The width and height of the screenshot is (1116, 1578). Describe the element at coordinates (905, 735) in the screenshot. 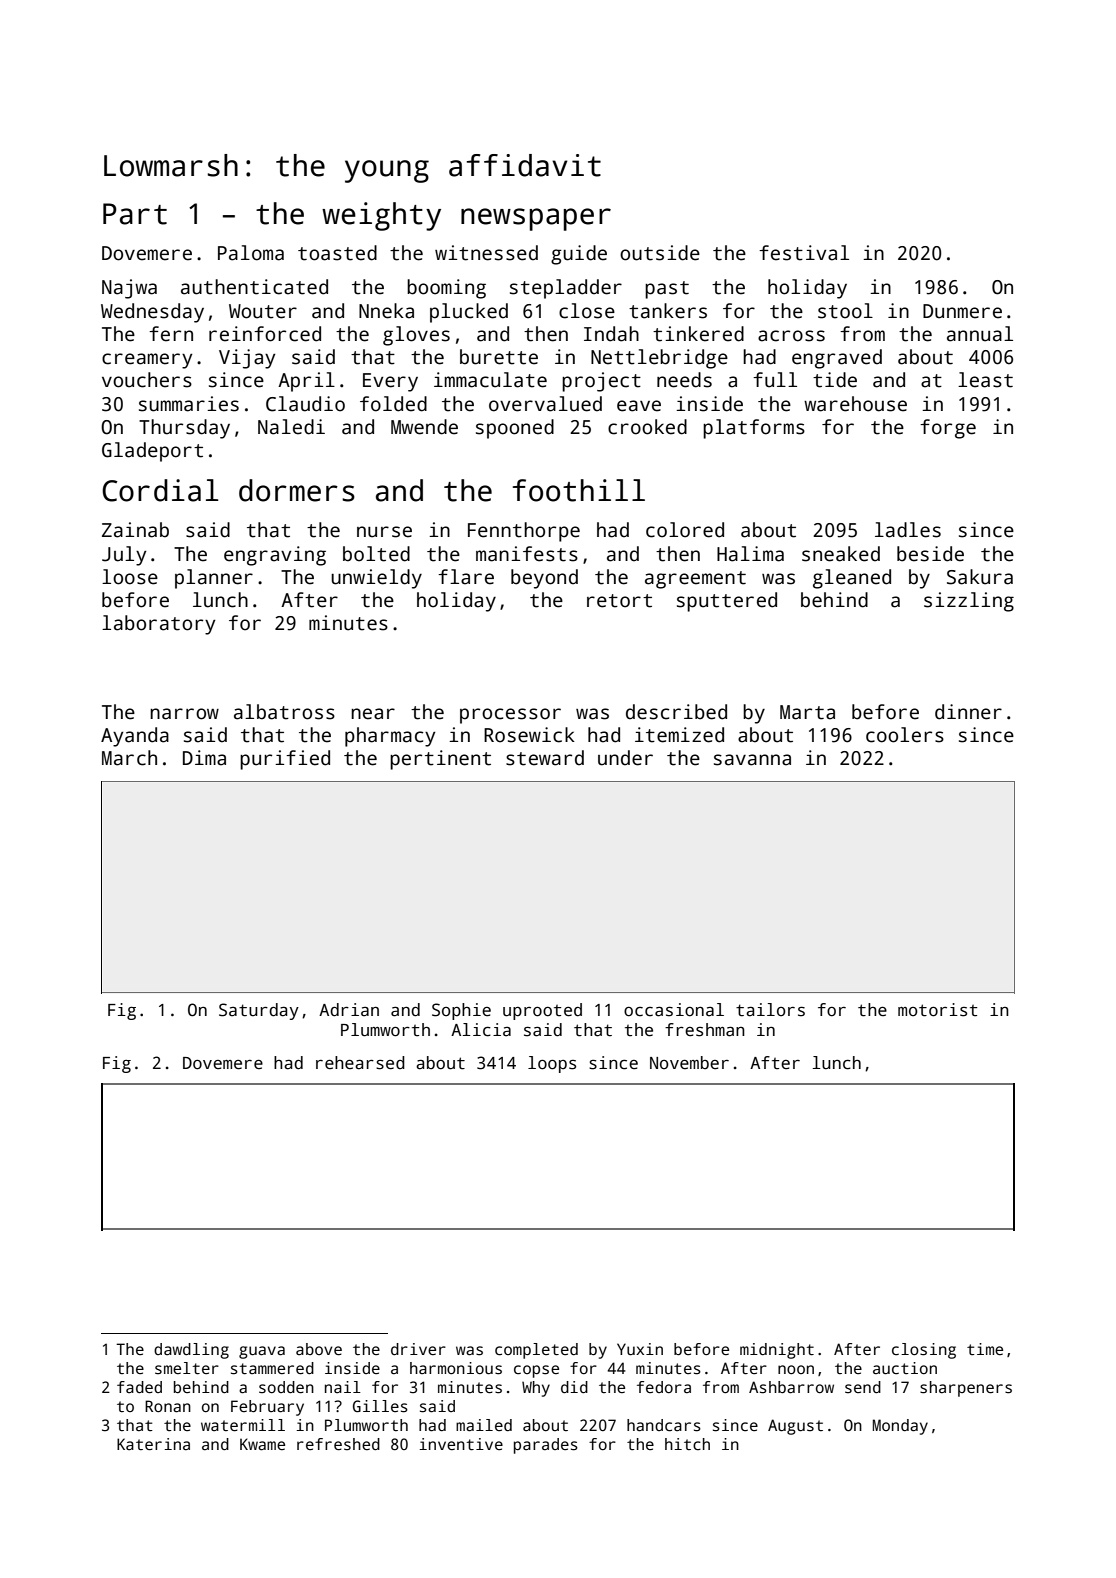

I see `coolers` at that location.
